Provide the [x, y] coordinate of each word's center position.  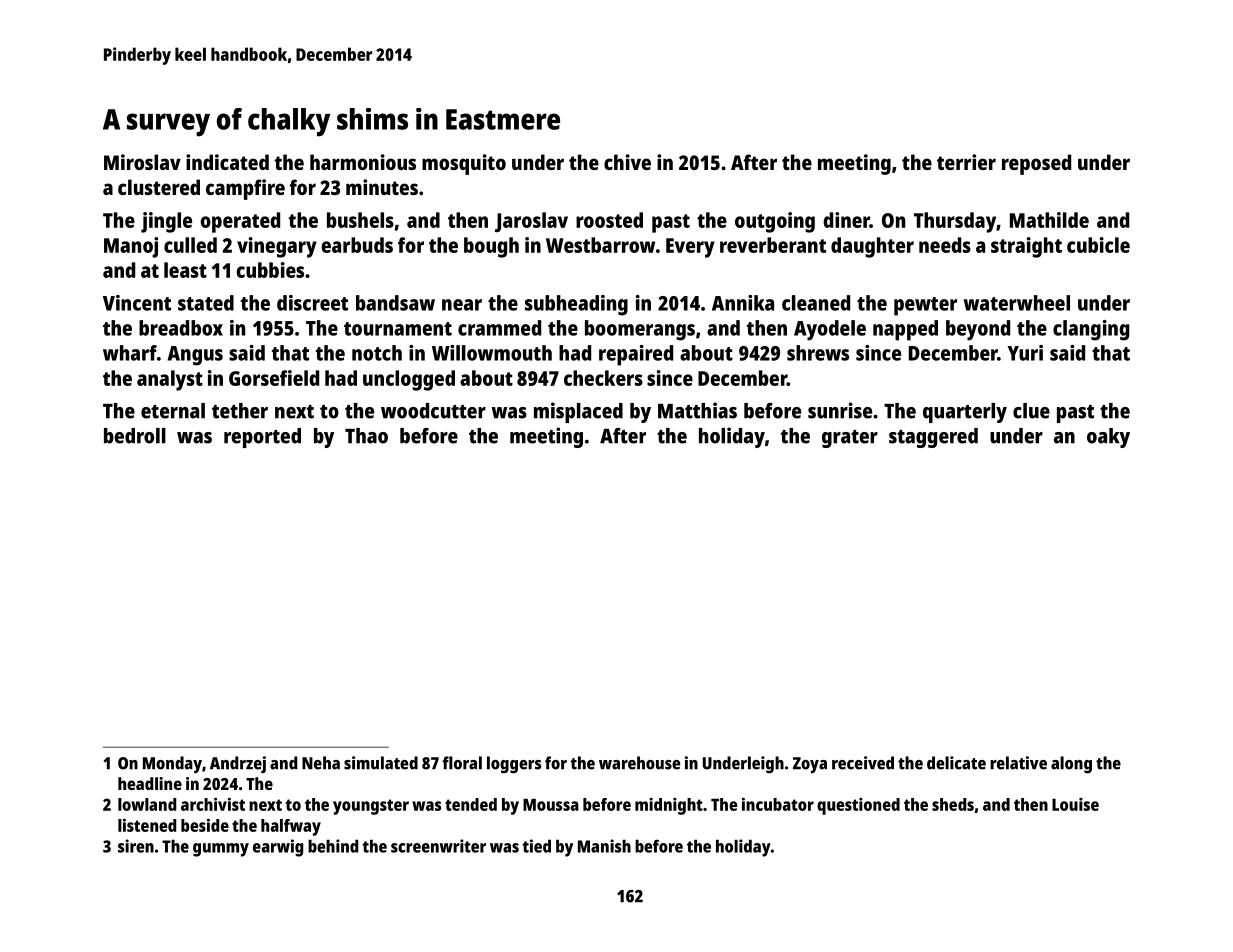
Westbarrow [600, 245]
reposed [1036, 164]
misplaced [578, 412]
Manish [604, 846]
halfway [291, 827]
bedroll [135, 436]
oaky [1108, 438]
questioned [858, 806]
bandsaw [395, 303]
